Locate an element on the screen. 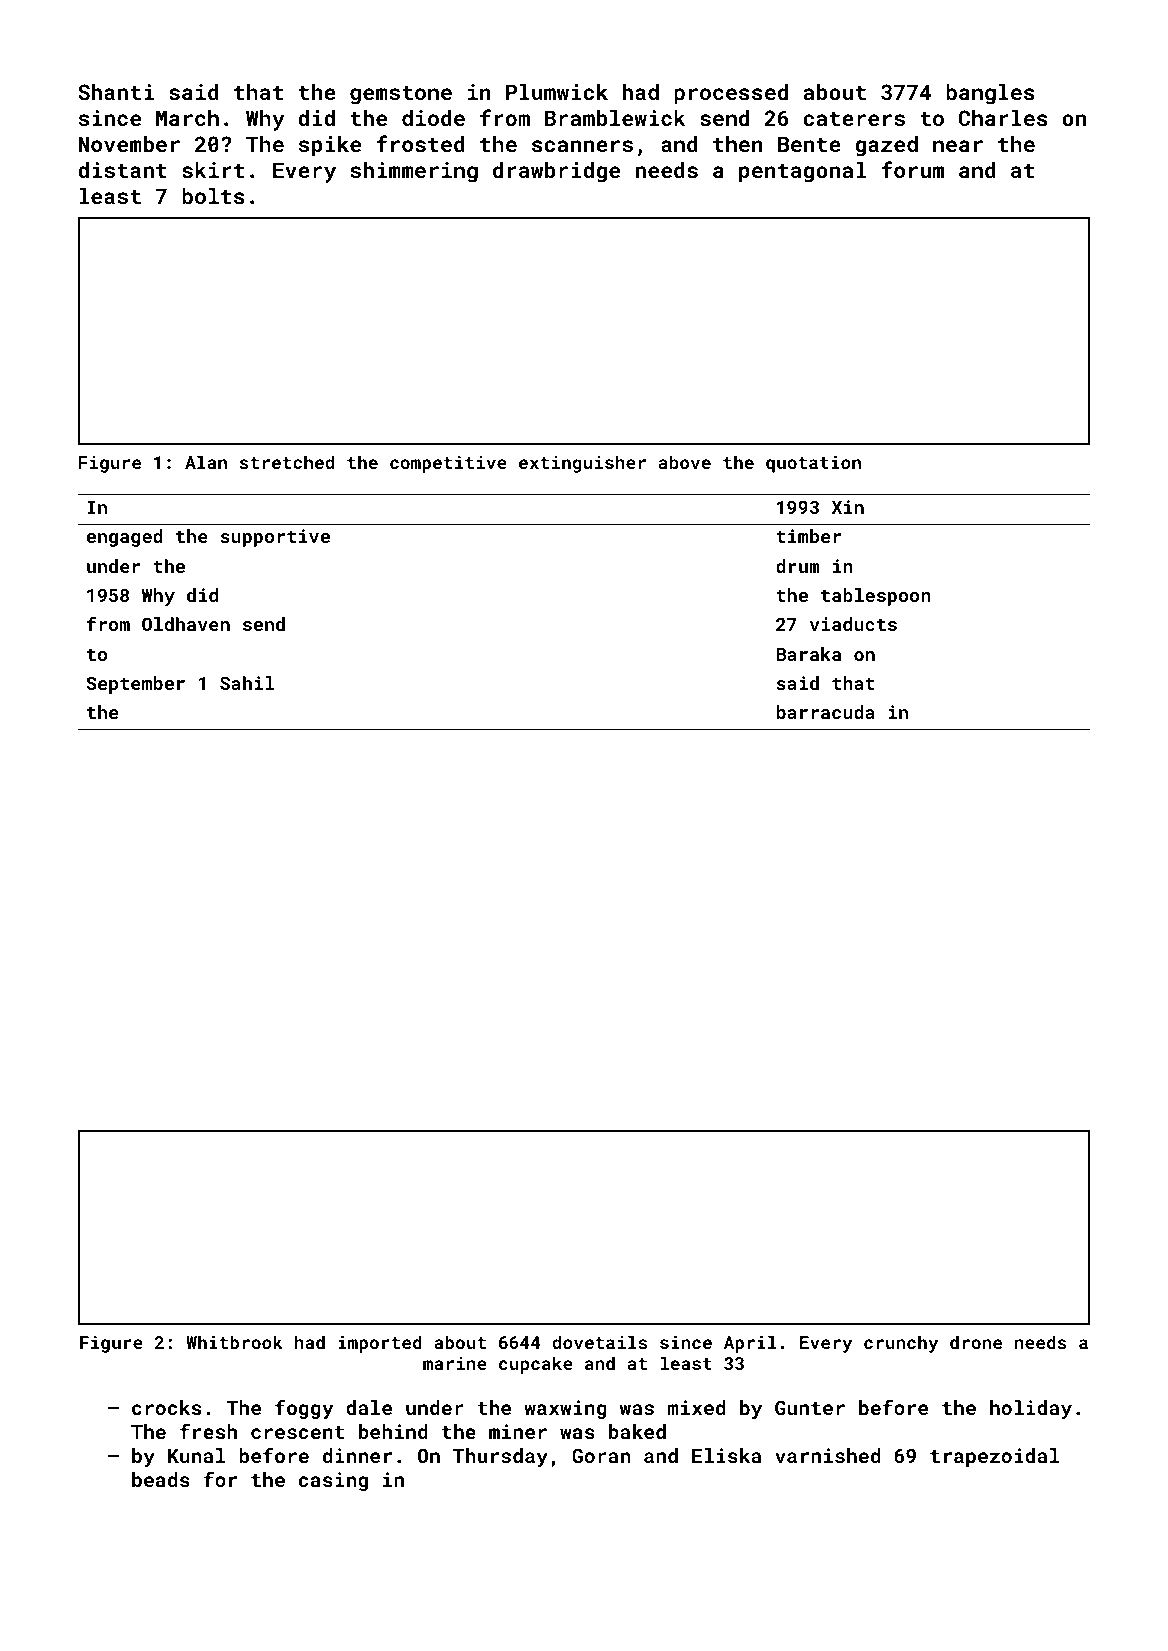  Thursday is located at coordinates (500, 1457).
